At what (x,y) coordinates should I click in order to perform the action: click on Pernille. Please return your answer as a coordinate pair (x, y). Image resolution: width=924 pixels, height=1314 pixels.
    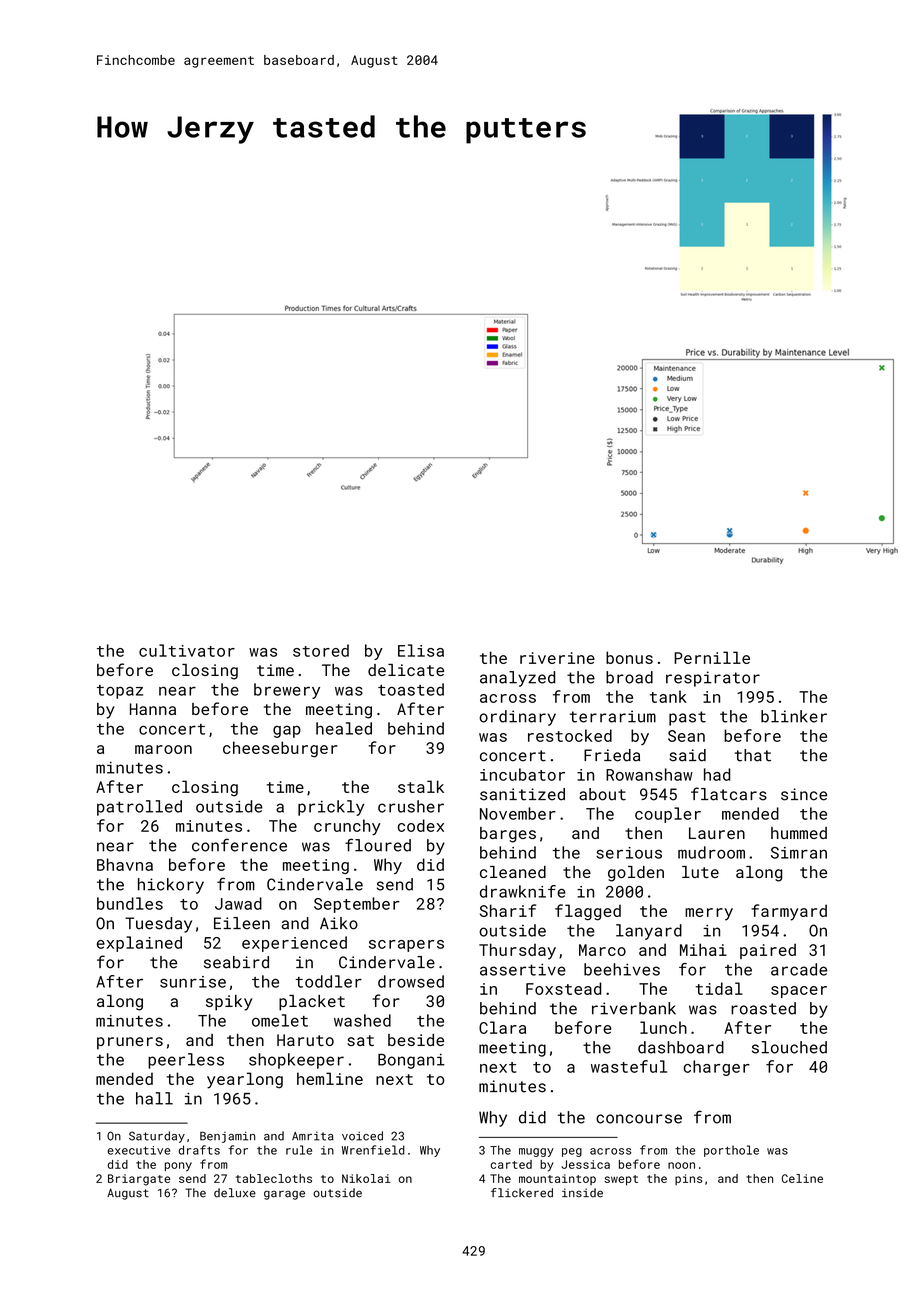
    Looking at the image, I should click on (712, 657).
